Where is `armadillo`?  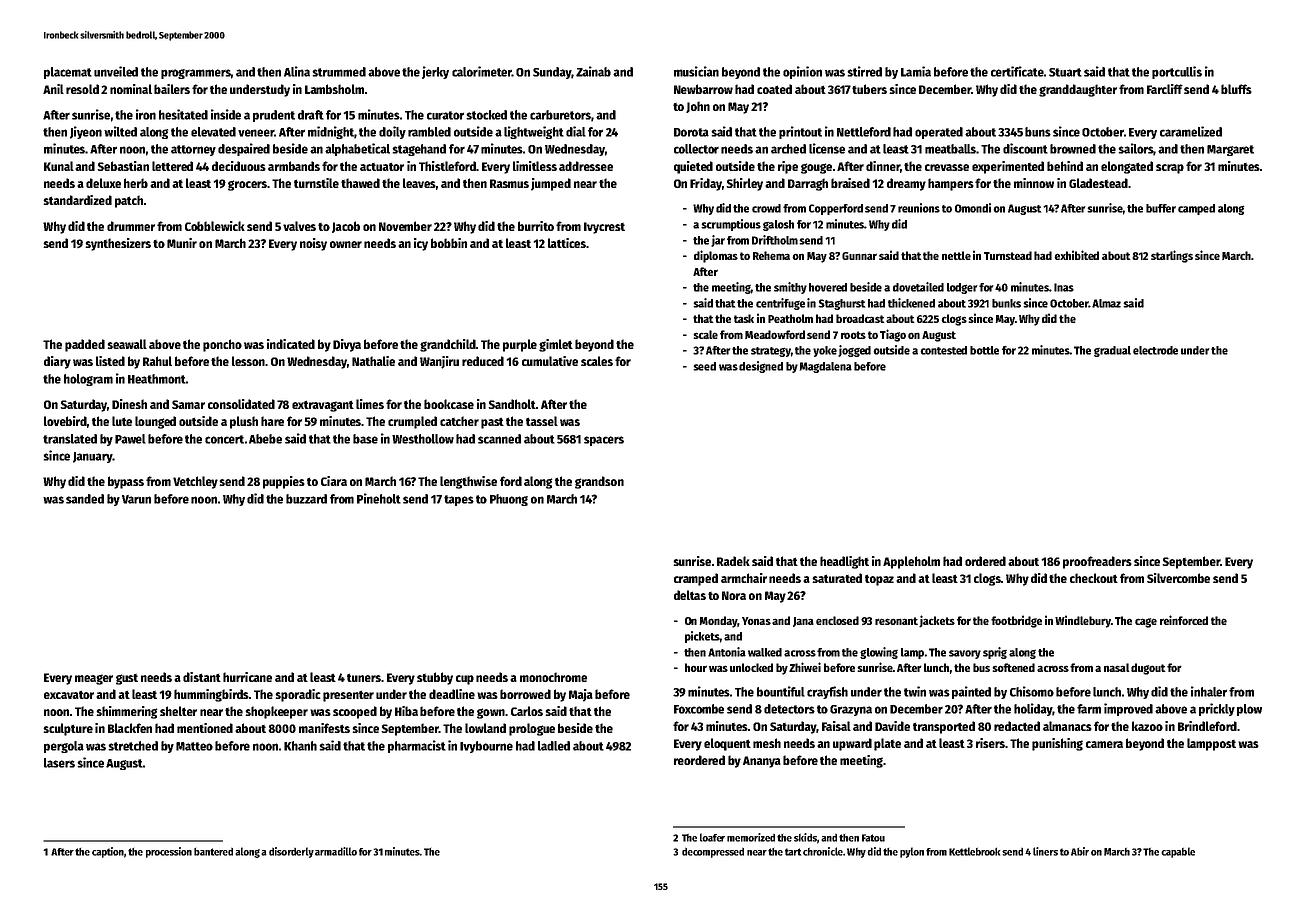 armadillo is located at coordinates (336, 851).
